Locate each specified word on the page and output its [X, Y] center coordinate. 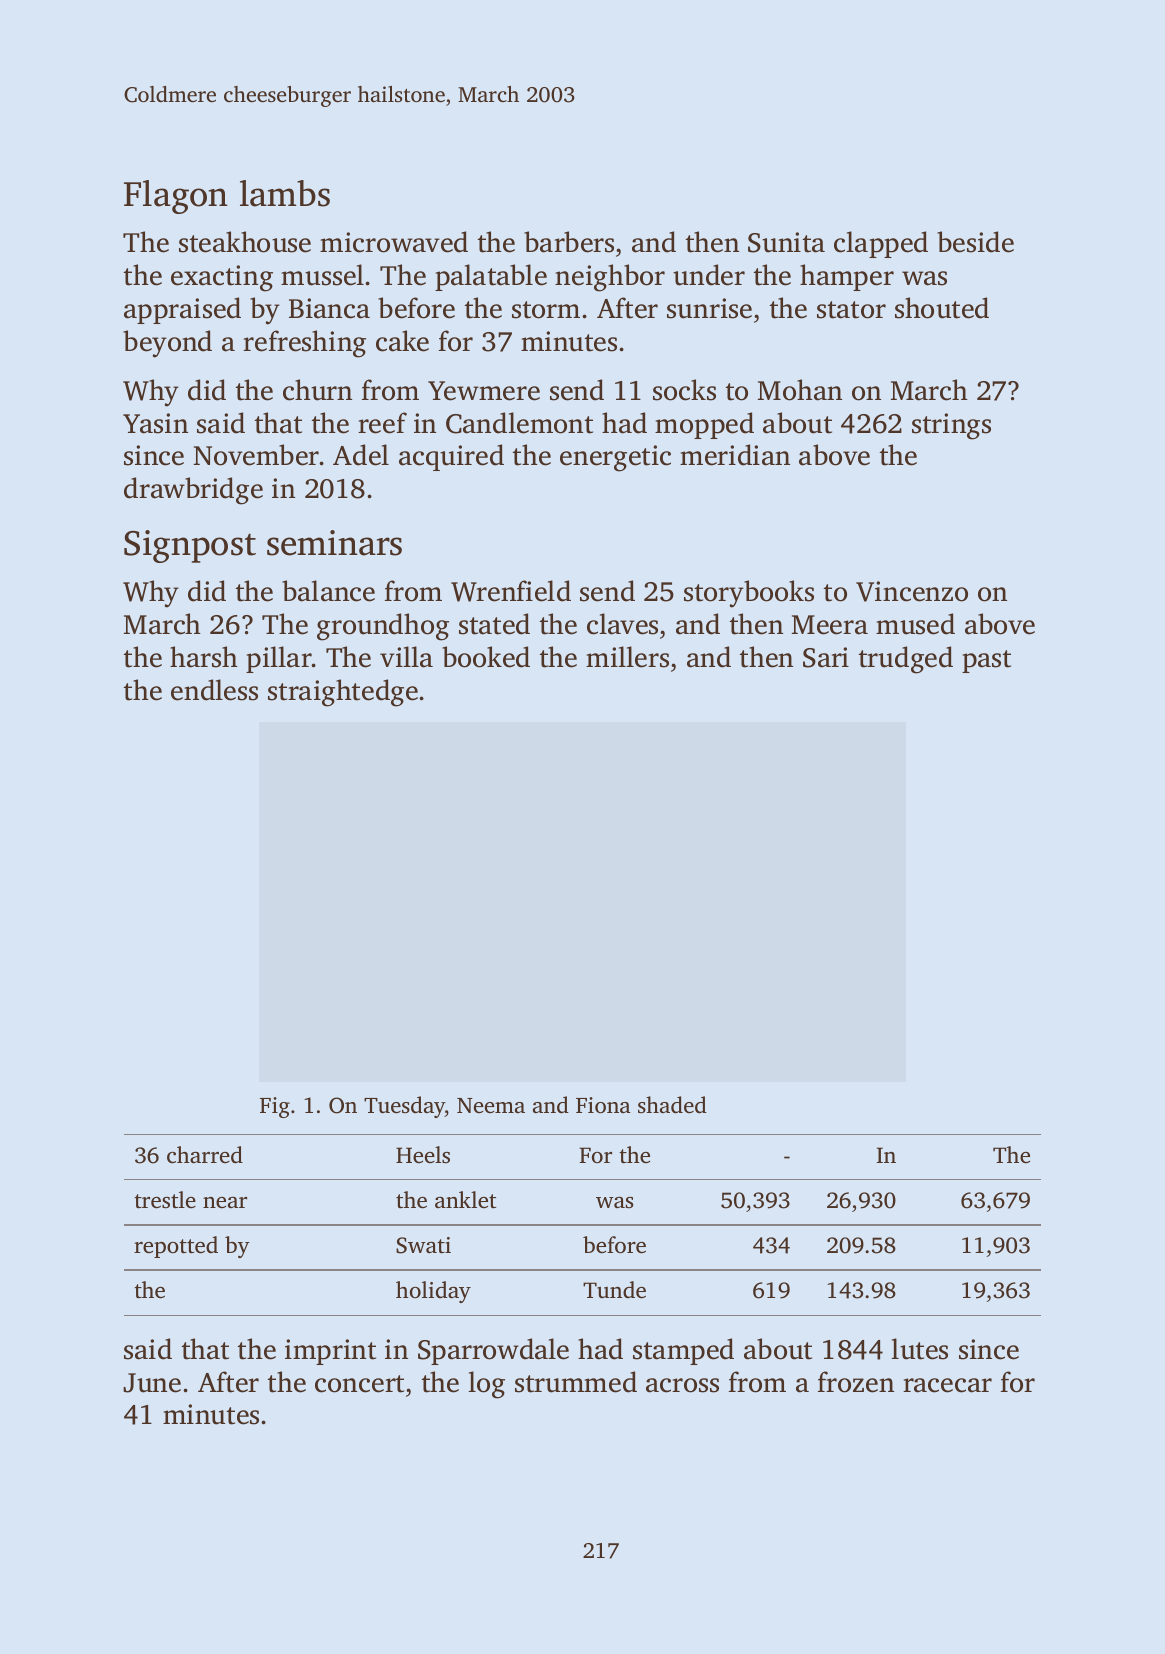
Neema [491, 1105]
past [986, 661]
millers [627, 657]
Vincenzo [912, 591]
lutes [919, 1349]
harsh [204, 657]
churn [317, 390]
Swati [423, 1245]
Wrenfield [511, 591]
